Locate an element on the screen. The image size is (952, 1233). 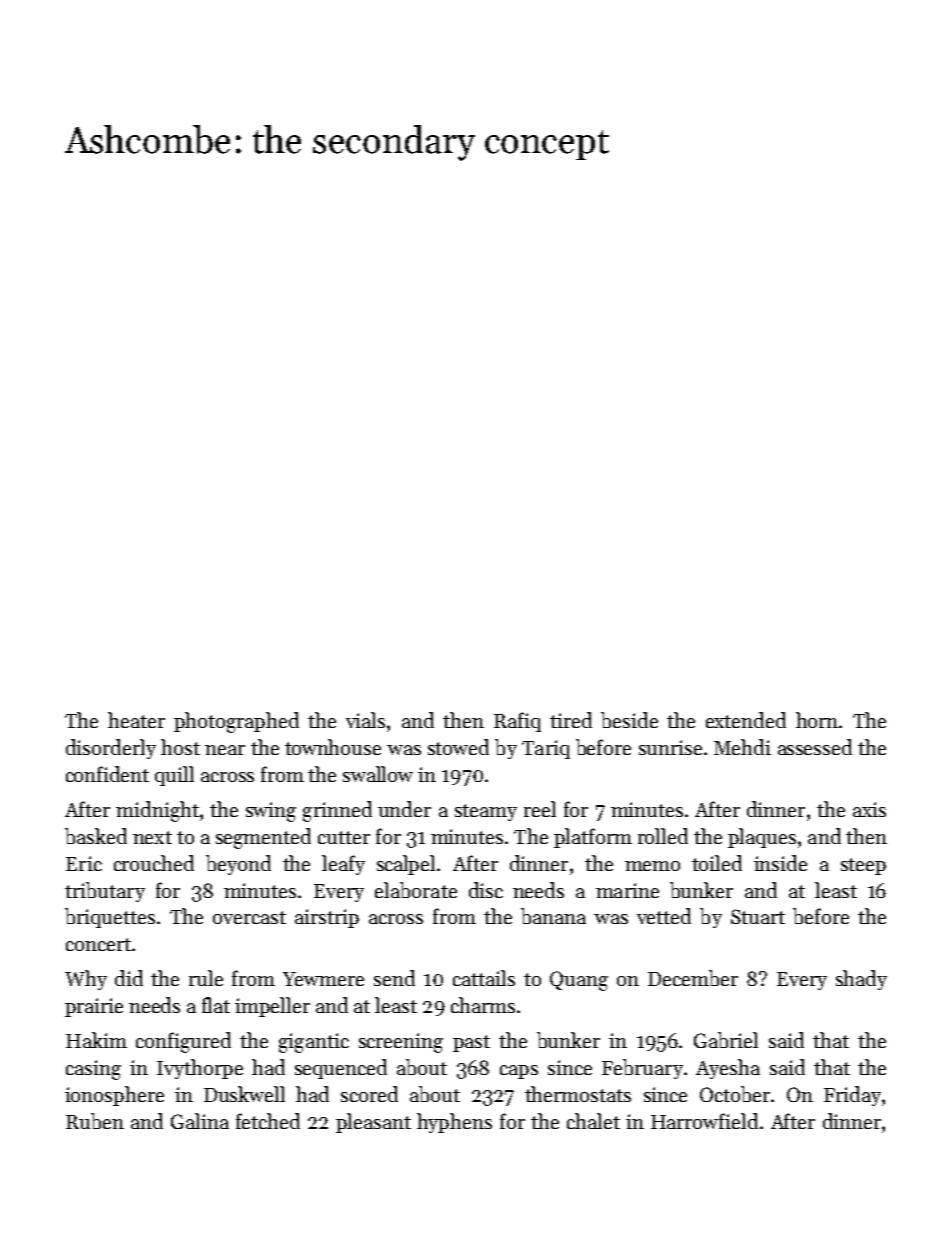
tributary is located at coordinates (105, 892).
